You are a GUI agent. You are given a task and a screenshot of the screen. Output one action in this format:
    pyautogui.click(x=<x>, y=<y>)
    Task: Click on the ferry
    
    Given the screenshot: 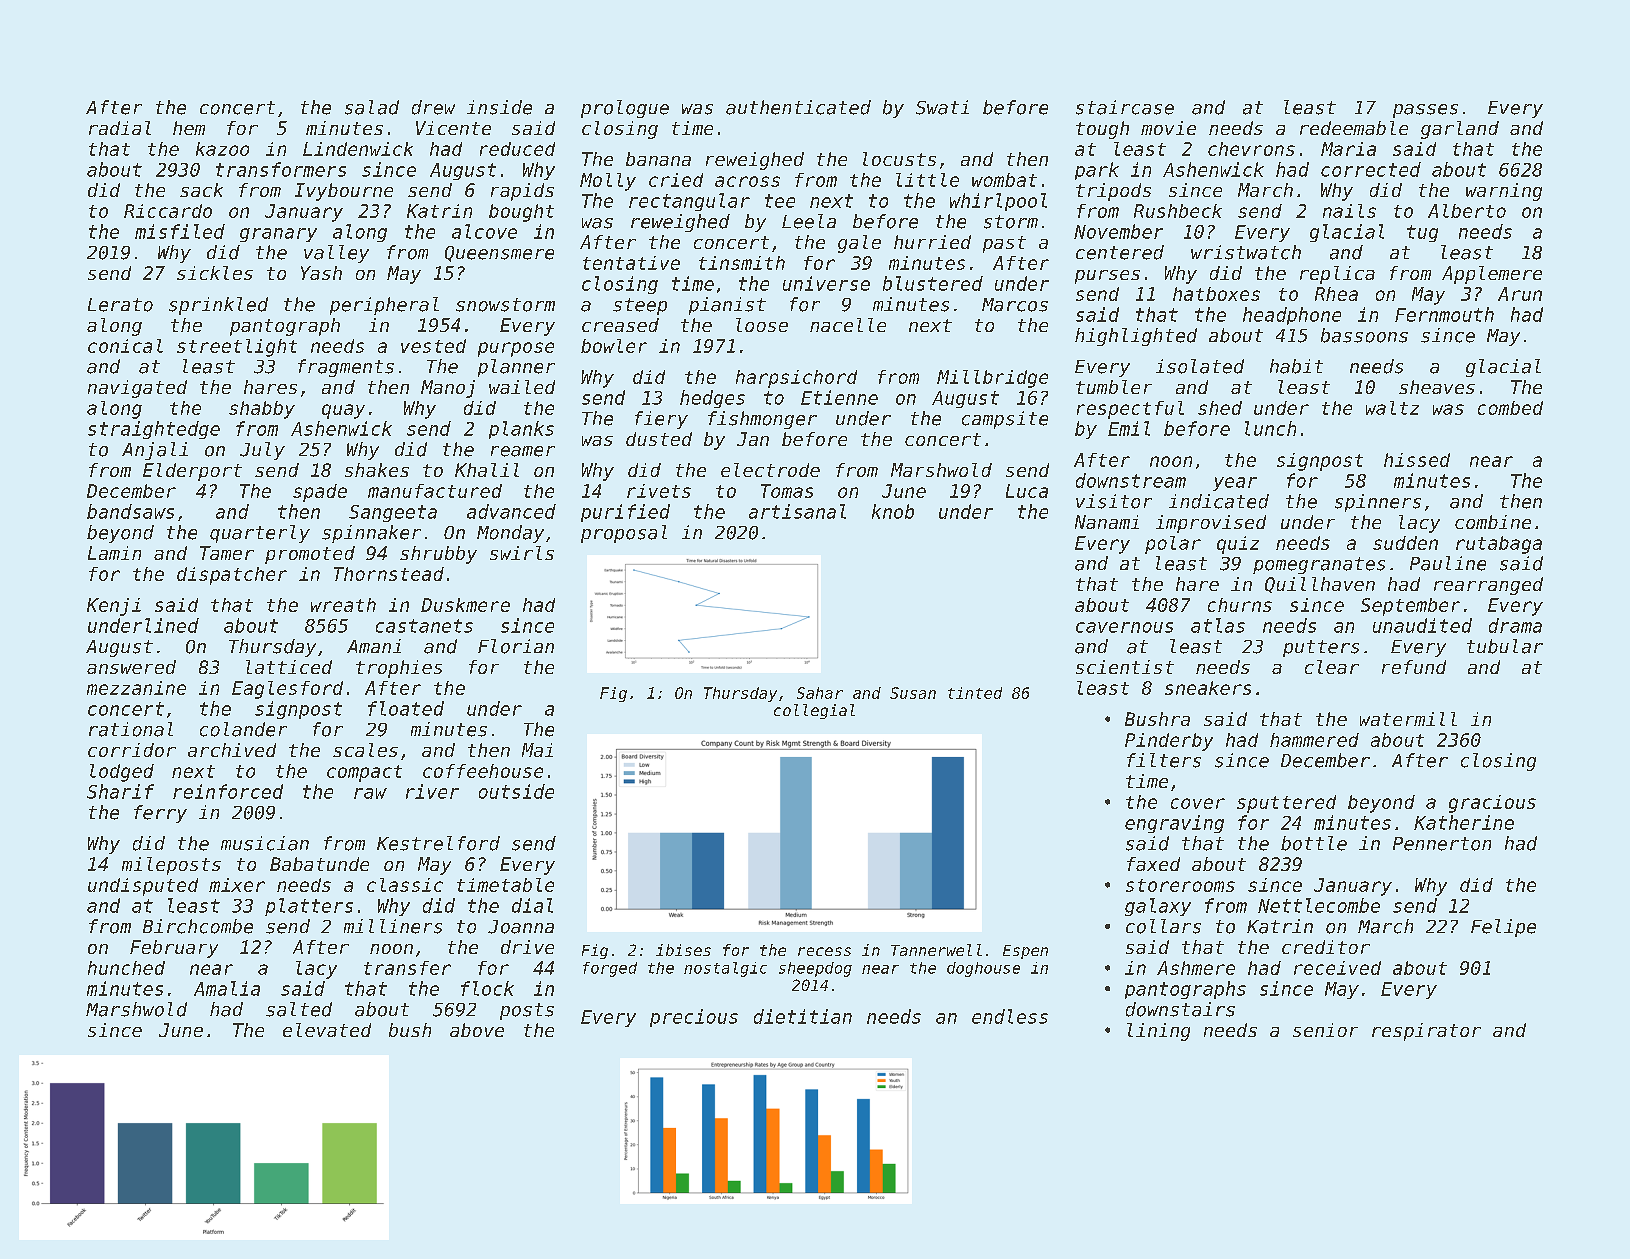 What is the action you would take?
    pyautogui.click(x=160, y=814)
